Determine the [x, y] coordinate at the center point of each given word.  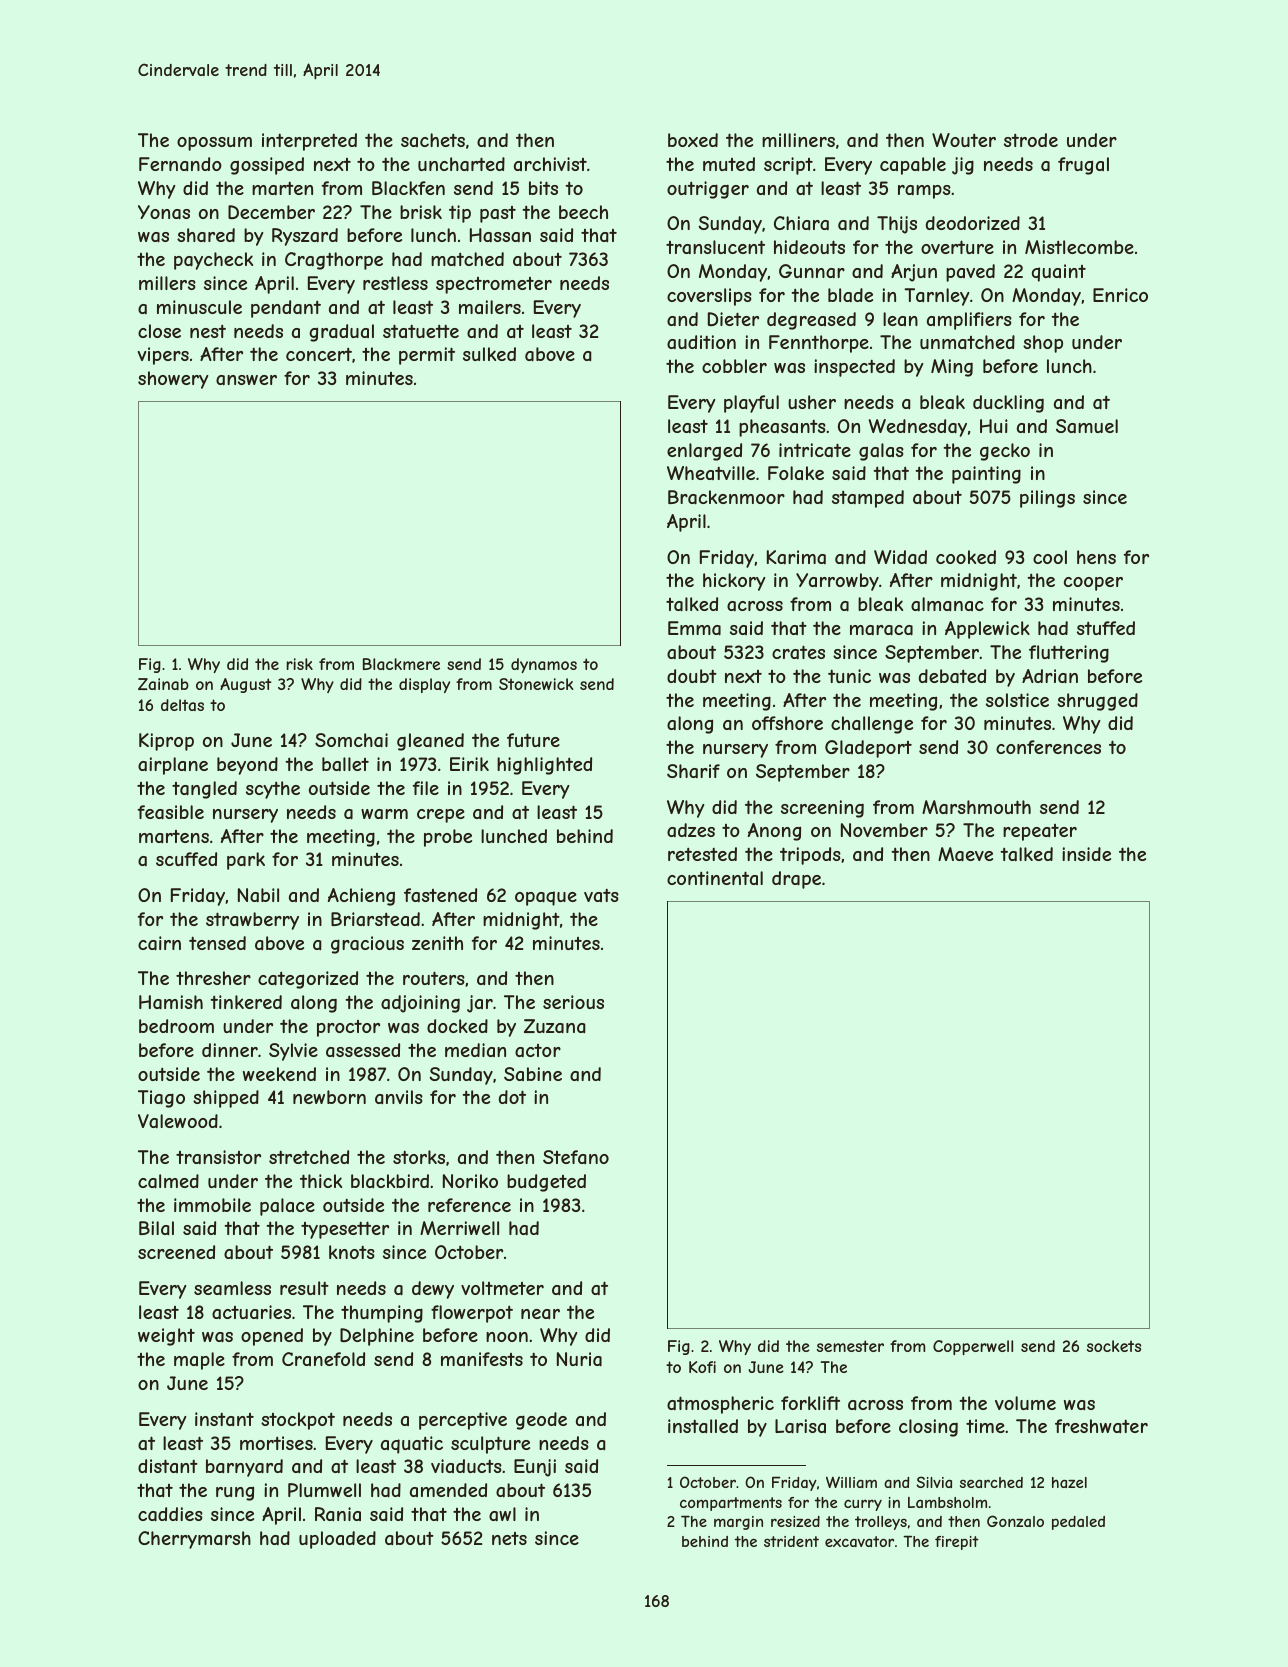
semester [850, 1346]
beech [583, 212]
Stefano [576, 1157]
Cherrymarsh [194, 1540]
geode [541, 1421]
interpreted [309, 142]
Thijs [897, 225]
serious [573, 1002]
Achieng [361, 897]
